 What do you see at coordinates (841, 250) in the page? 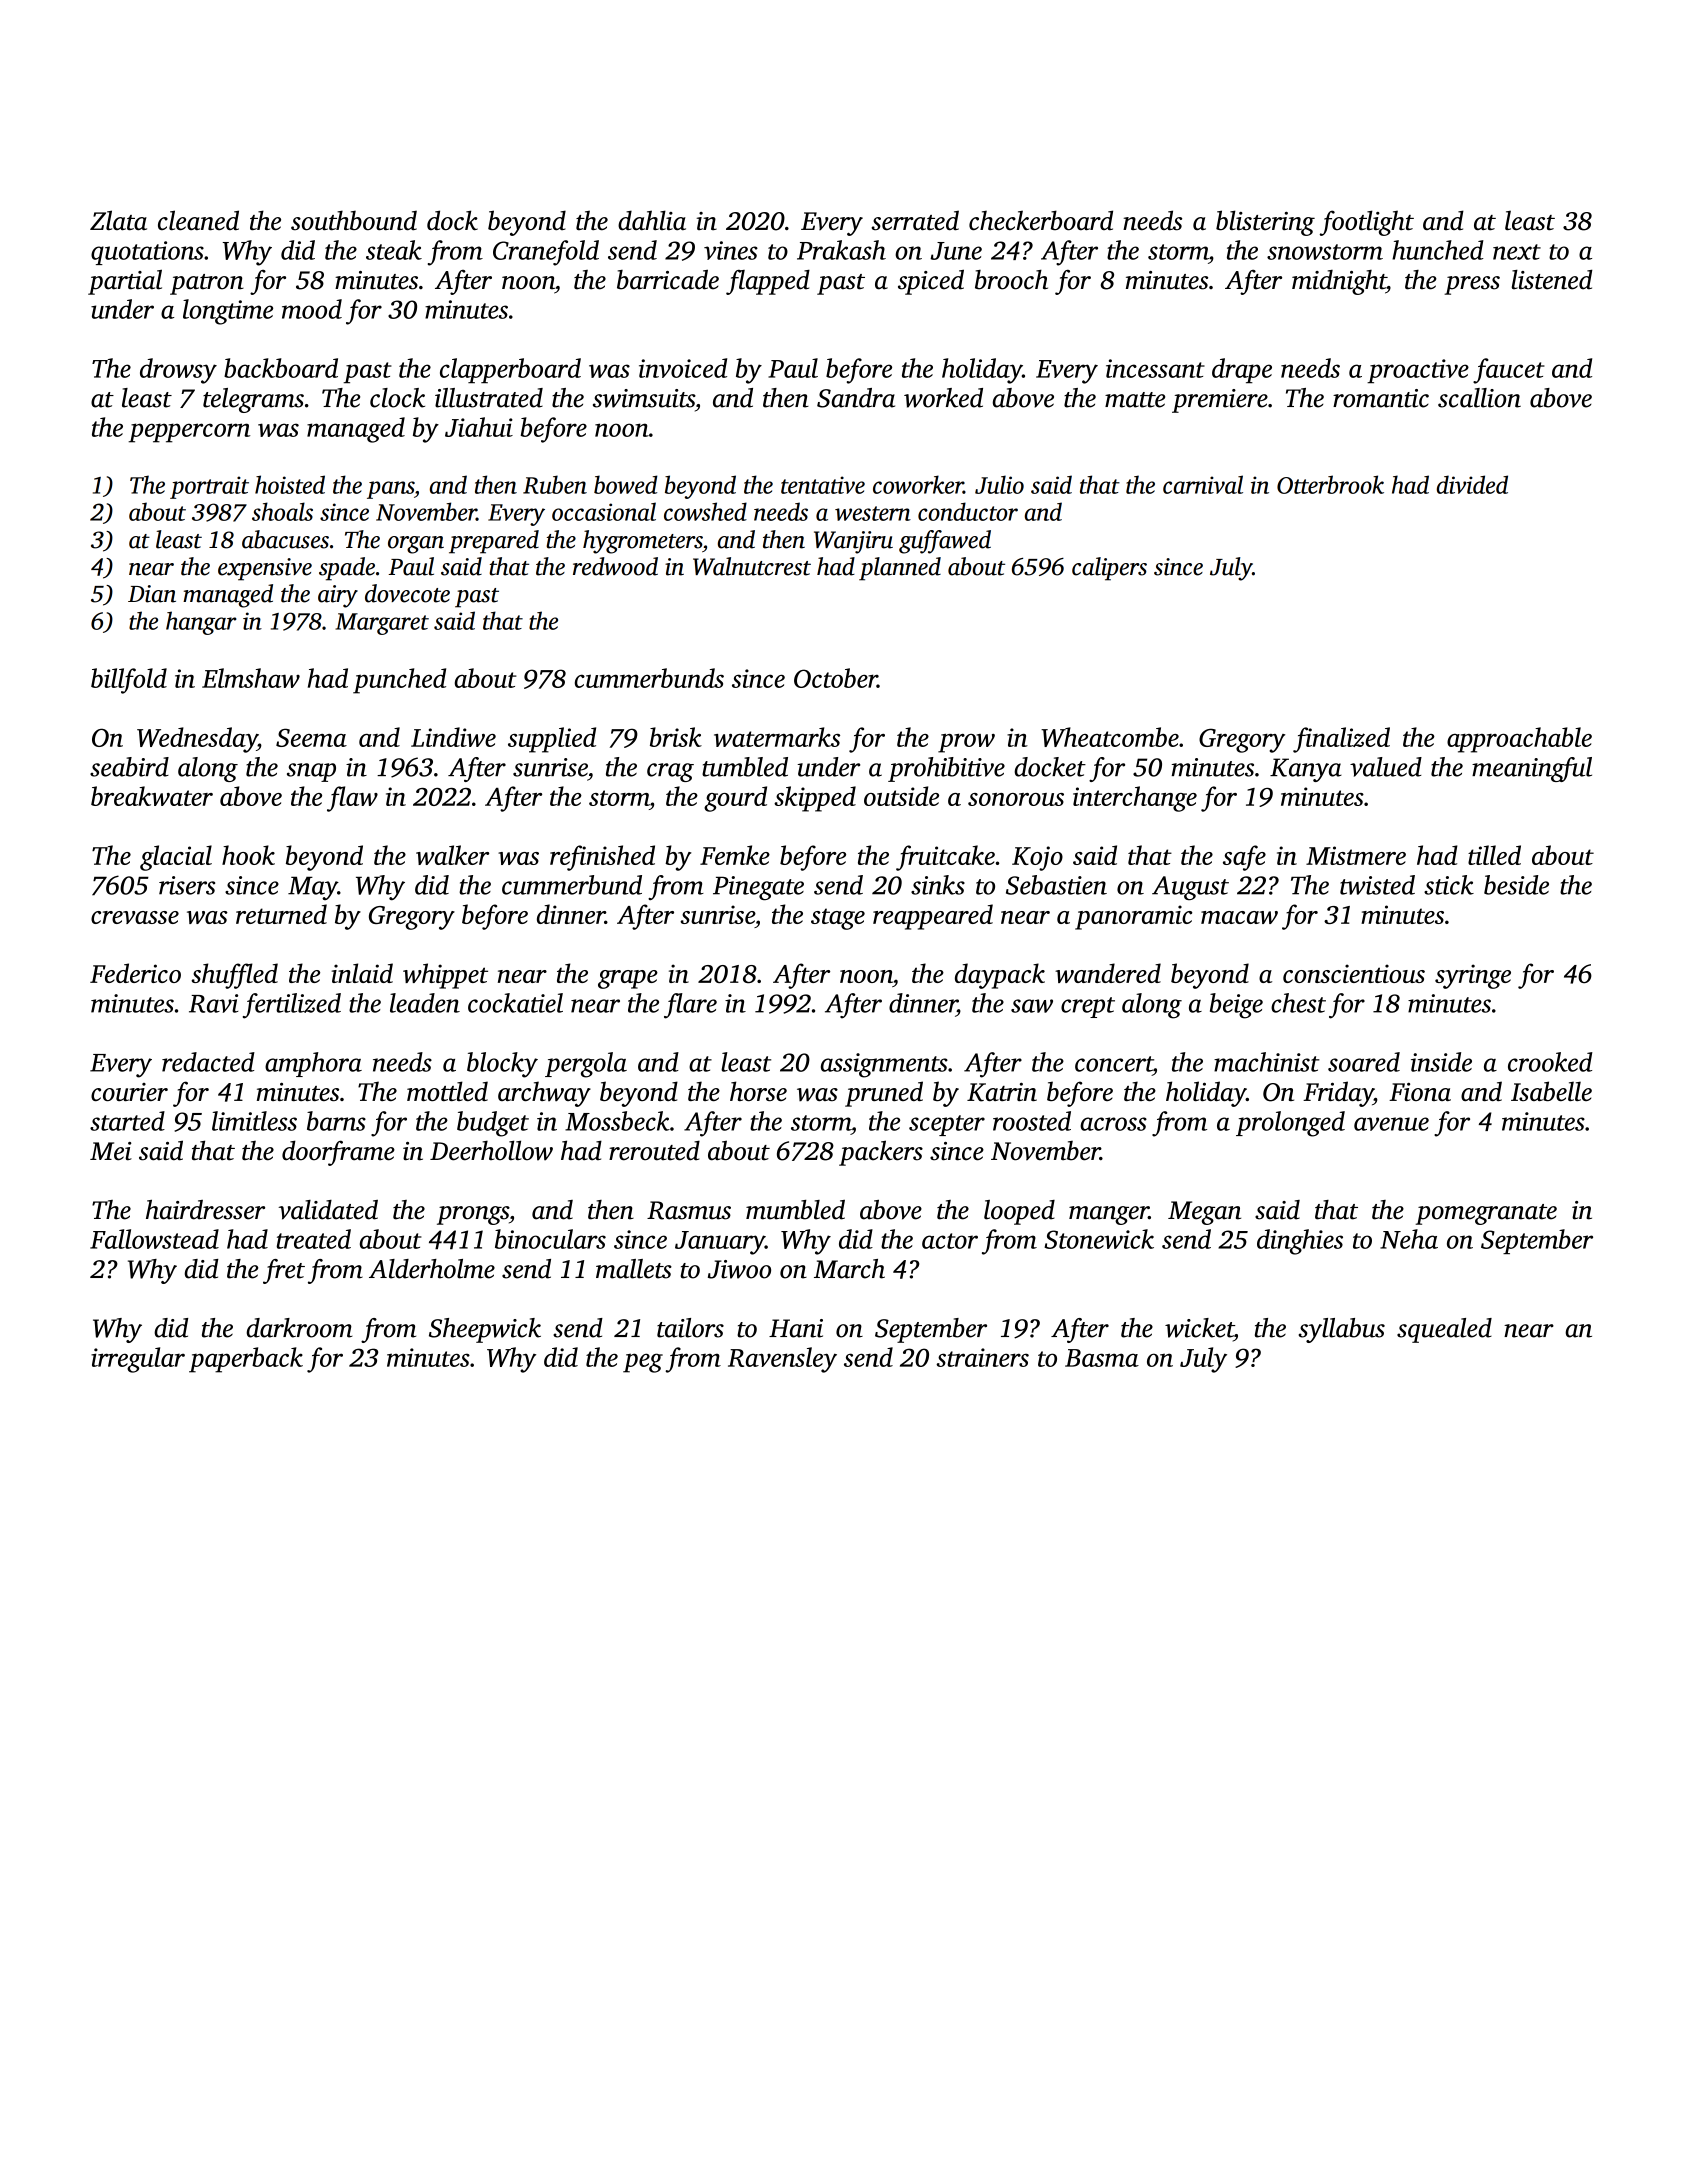
I see `Prakash` at bounding box center [841, 250].
